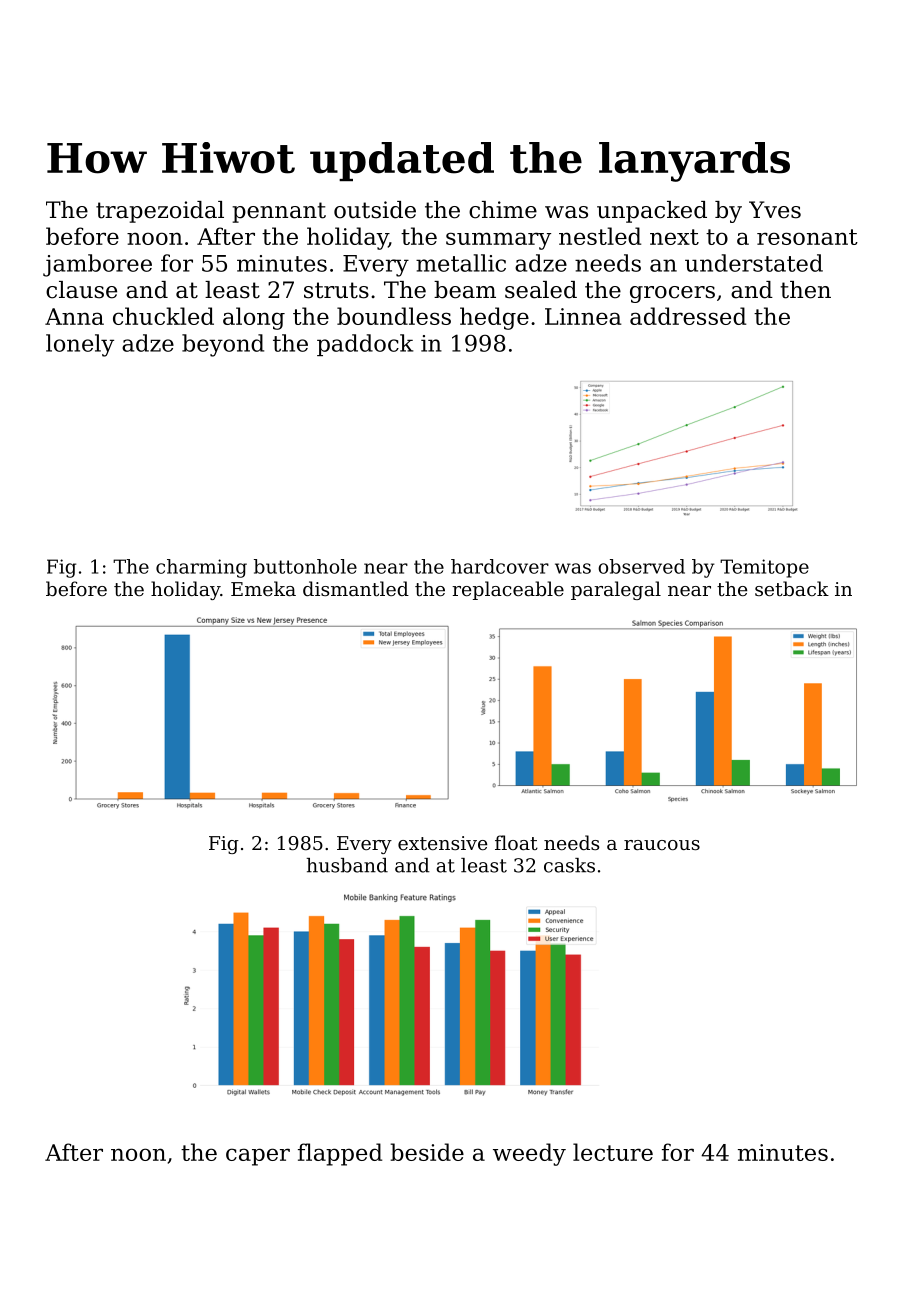  What do you see at coordinates (97, 265) in the screenshot?
I see `jamboree` at bounding box center [97, 265].
